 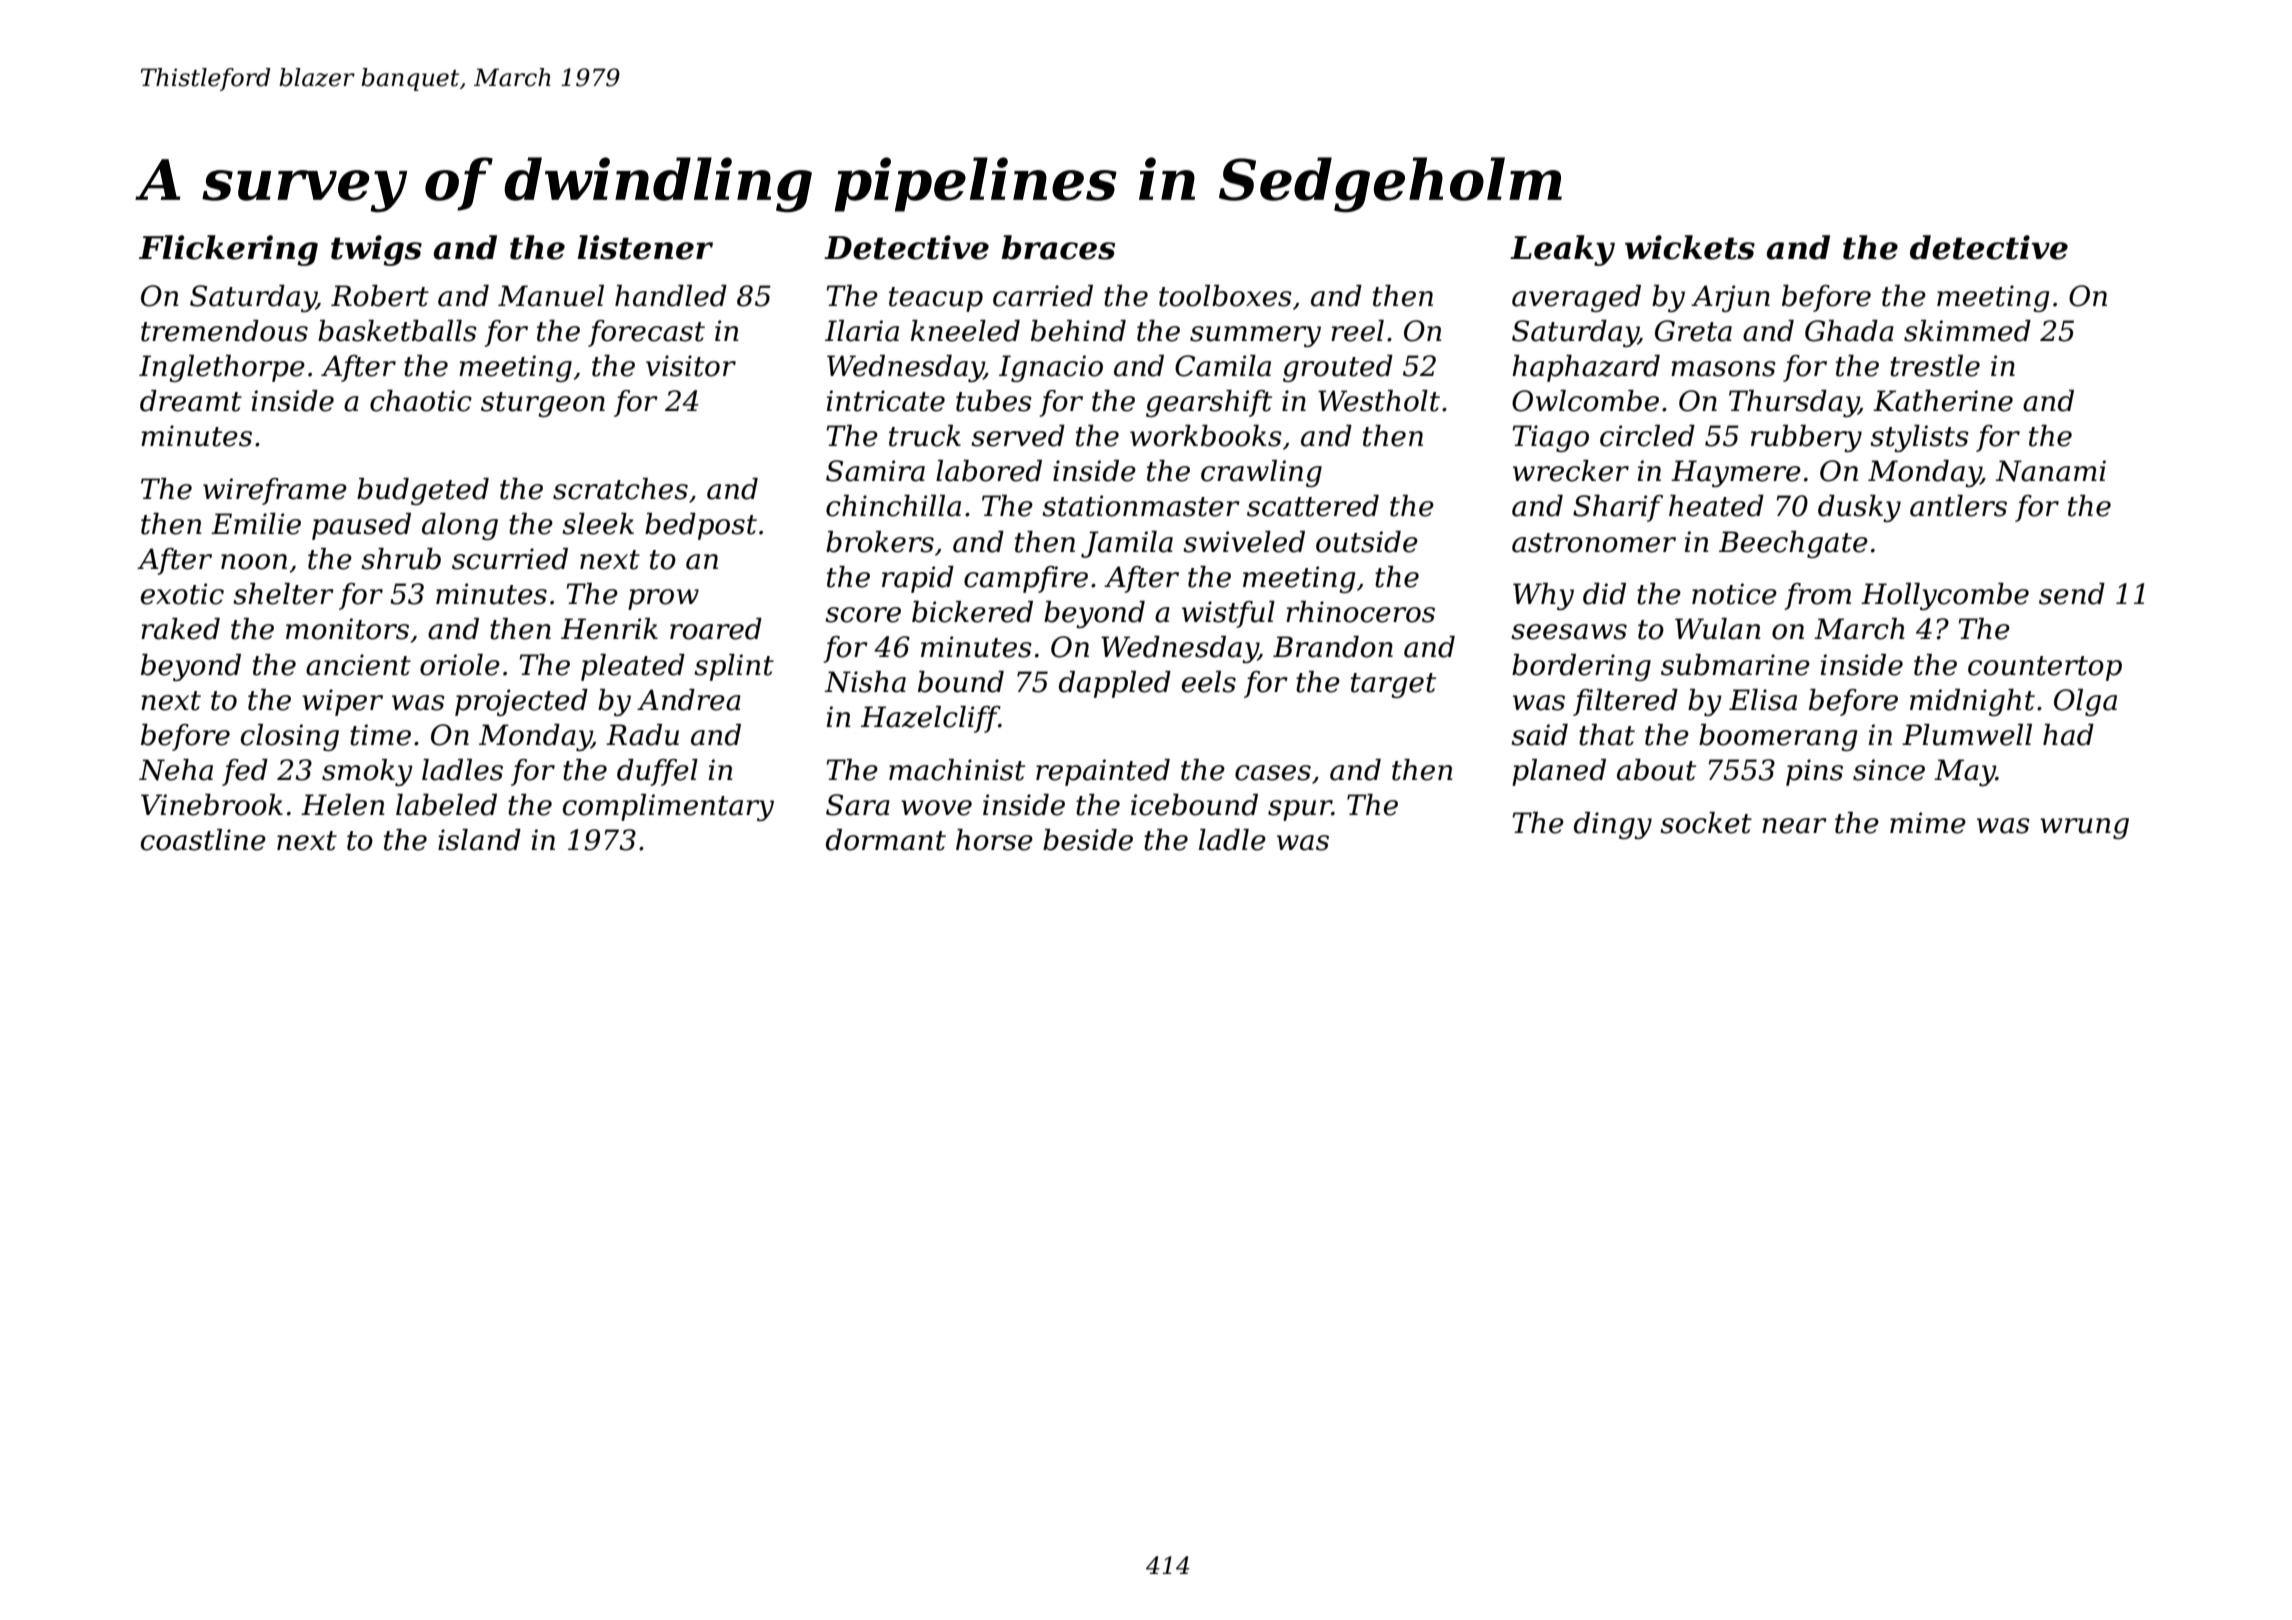 What do you see at coordinates (645, 247) in the screenshot?
I see `listener` at bounding box center [645, 247].
